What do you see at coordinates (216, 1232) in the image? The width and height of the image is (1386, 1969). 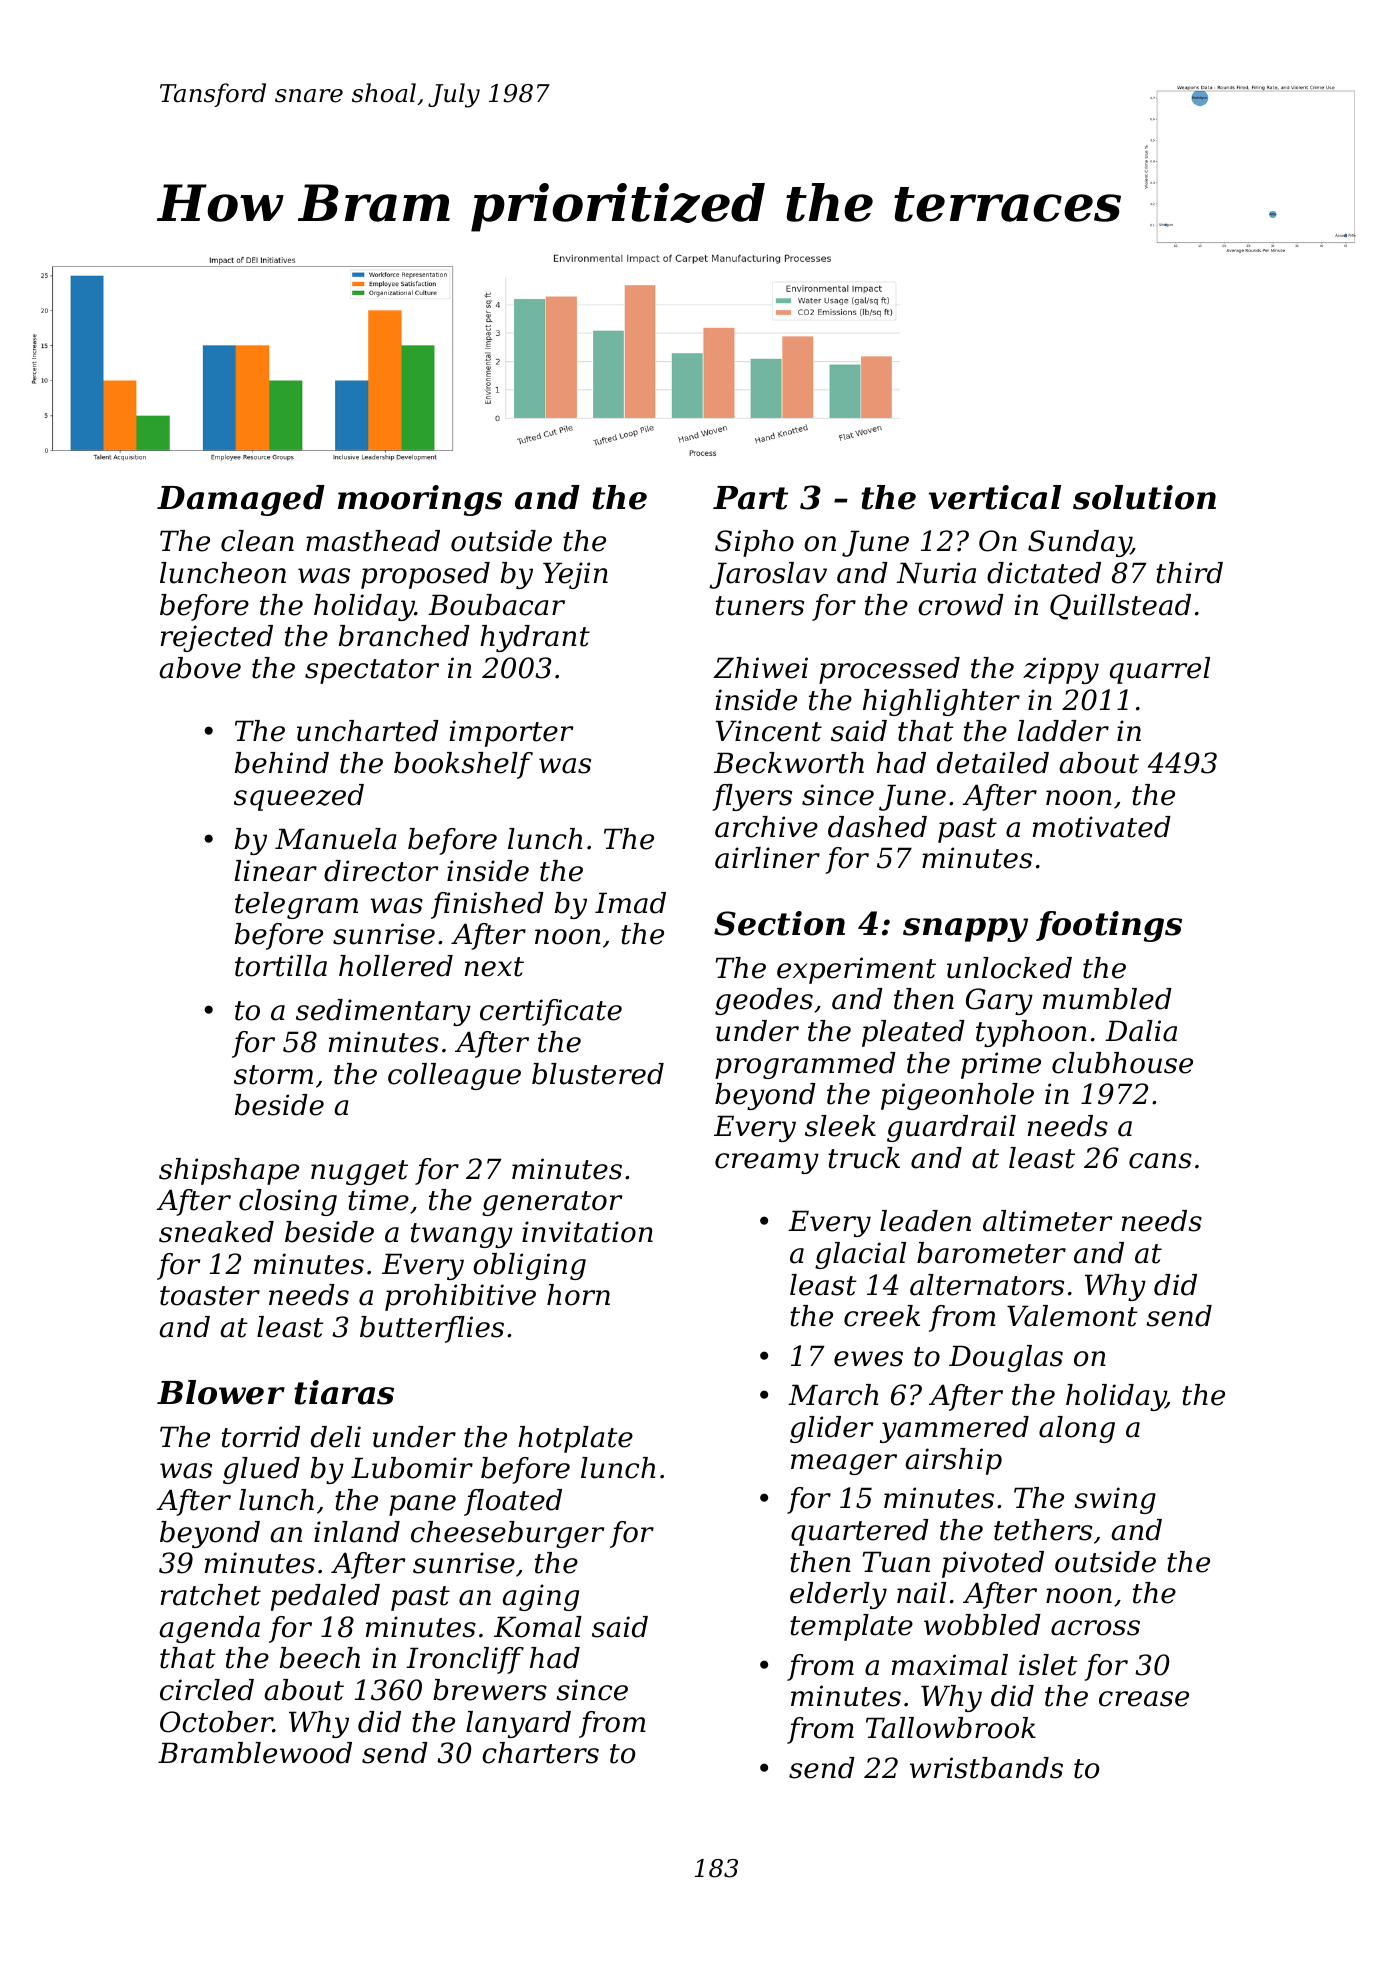 I see `sneaked` at bounding box center [216, 1232].
